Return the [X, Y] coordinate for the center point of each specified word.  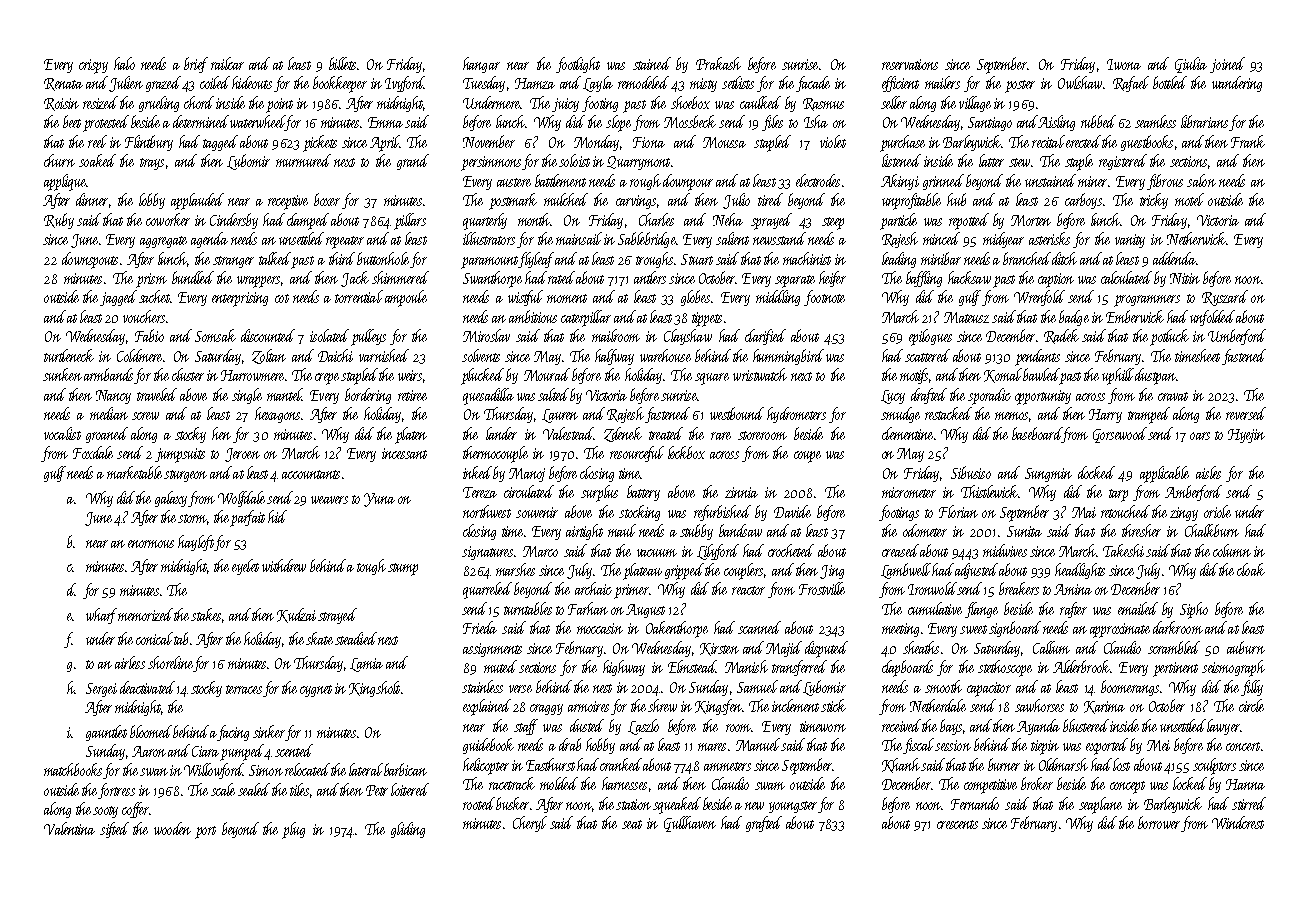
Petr [377, 790]
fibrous [1165, 182]
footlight [578, 65]
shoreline [170, 662]
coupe [807, 457]
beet [72, 121]
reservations [910, 64]
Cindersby [234, 221]
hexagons [277, 415]
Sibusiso [971, 472]
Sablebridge [647, 240]
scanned [759, 627]
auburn [1246, 647]
